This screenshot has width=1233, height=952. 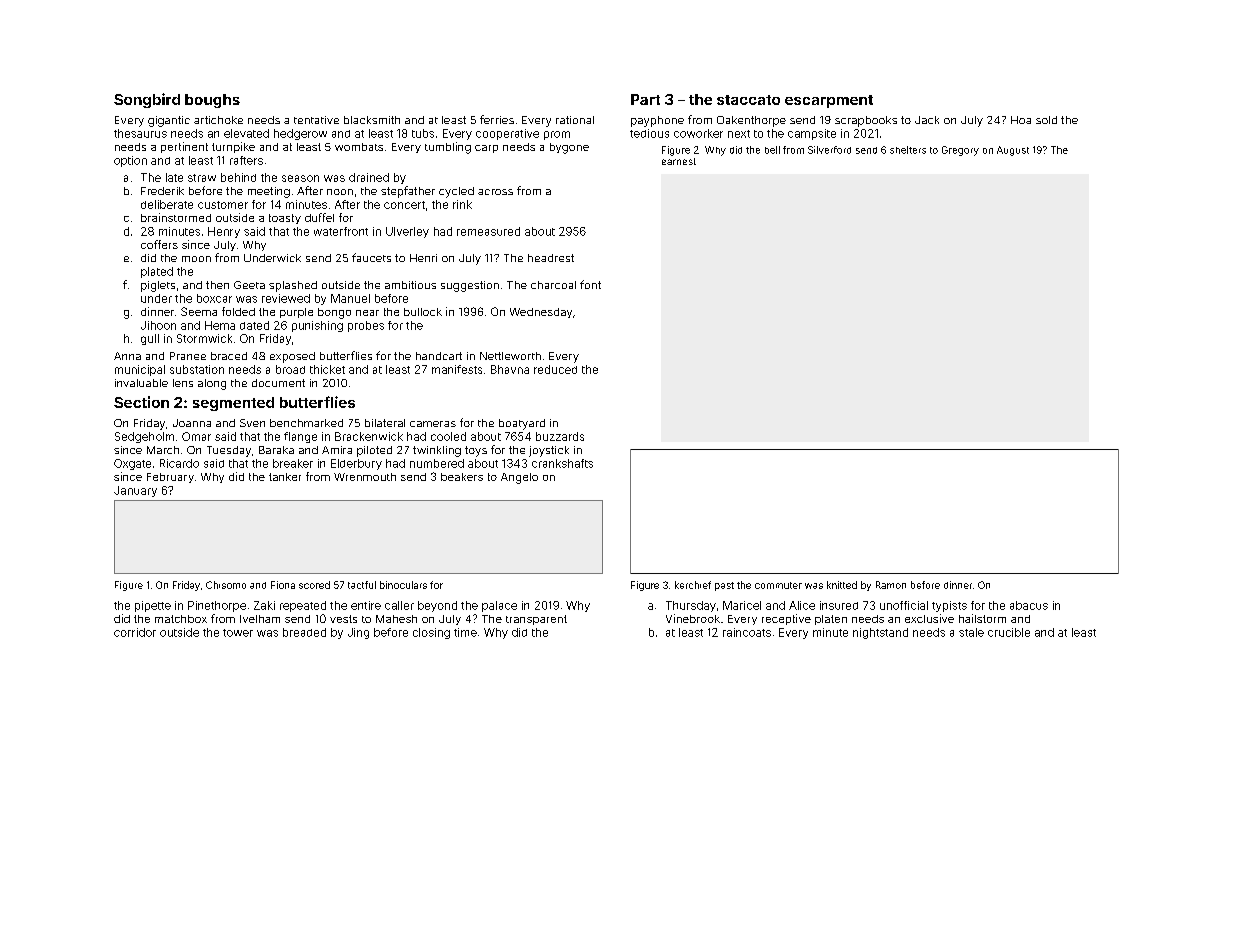 What do you see at coordinates (403, 585) in the screenshot?
I see `binoculars` at bounding box center [403, 585].
